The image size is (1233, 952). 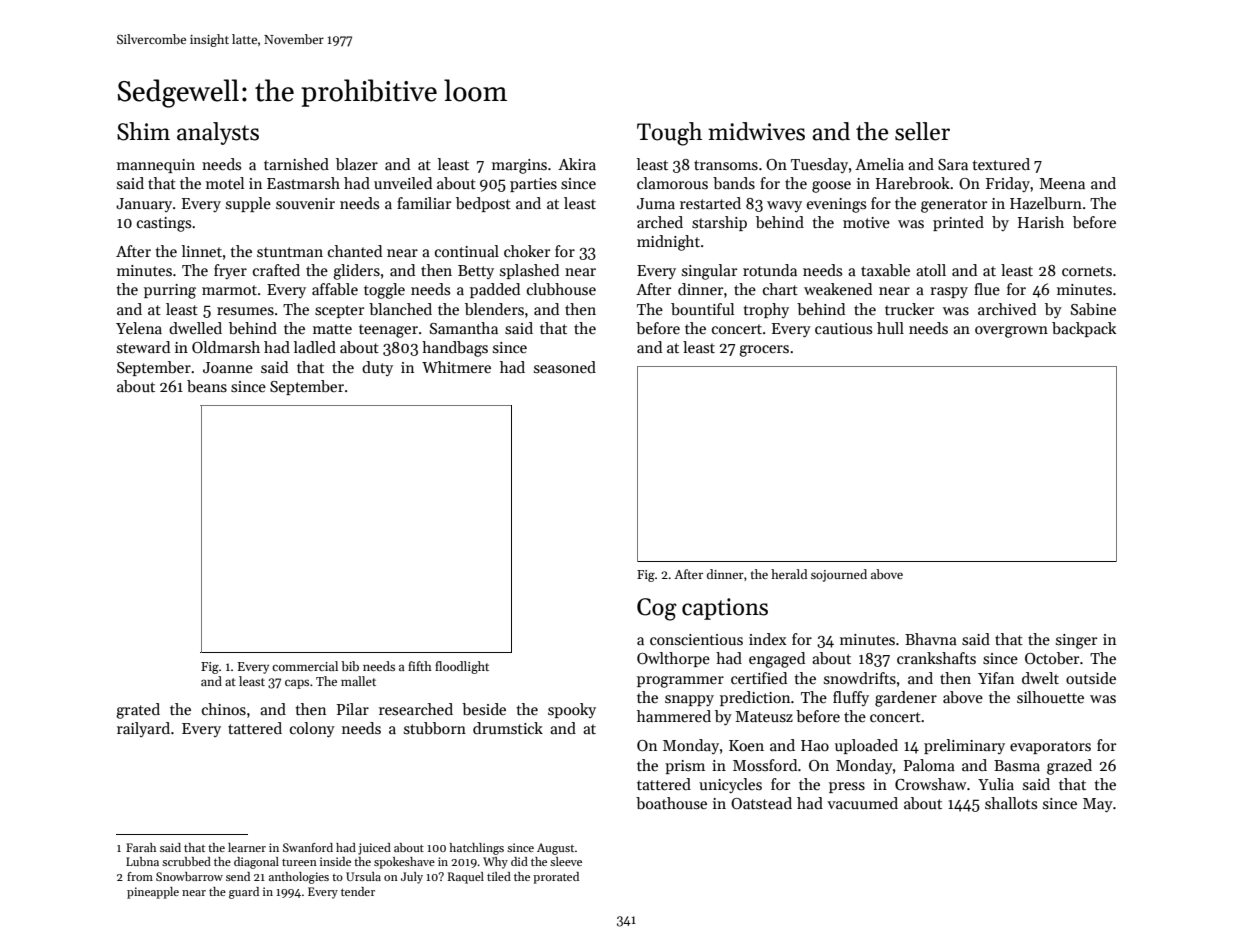 I want to click on prism, so click(x=685, y=767).
